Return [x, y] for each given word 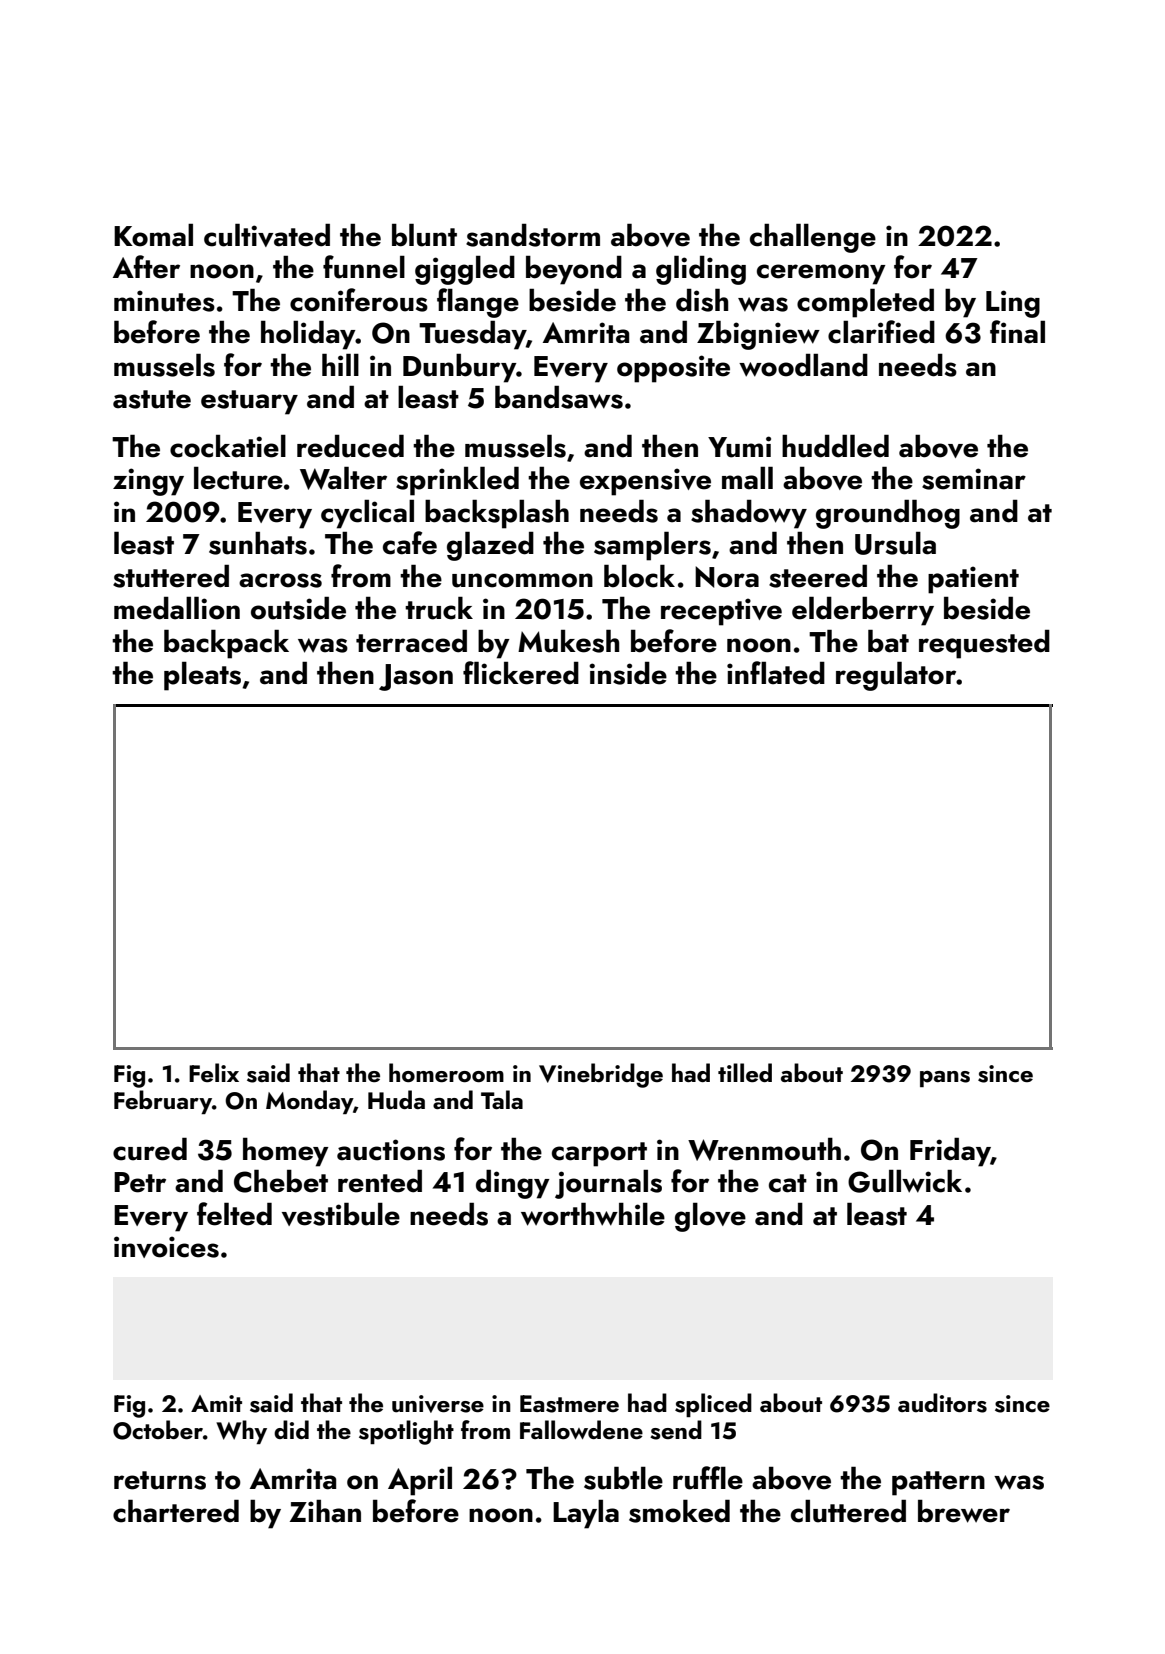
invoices [166, 1247]
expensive [645, 482]
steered [818, 576]
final [1017, 332]
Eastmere [569, 1404]
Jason [416, 677]
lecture [238, 478]
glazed [490, 546]
